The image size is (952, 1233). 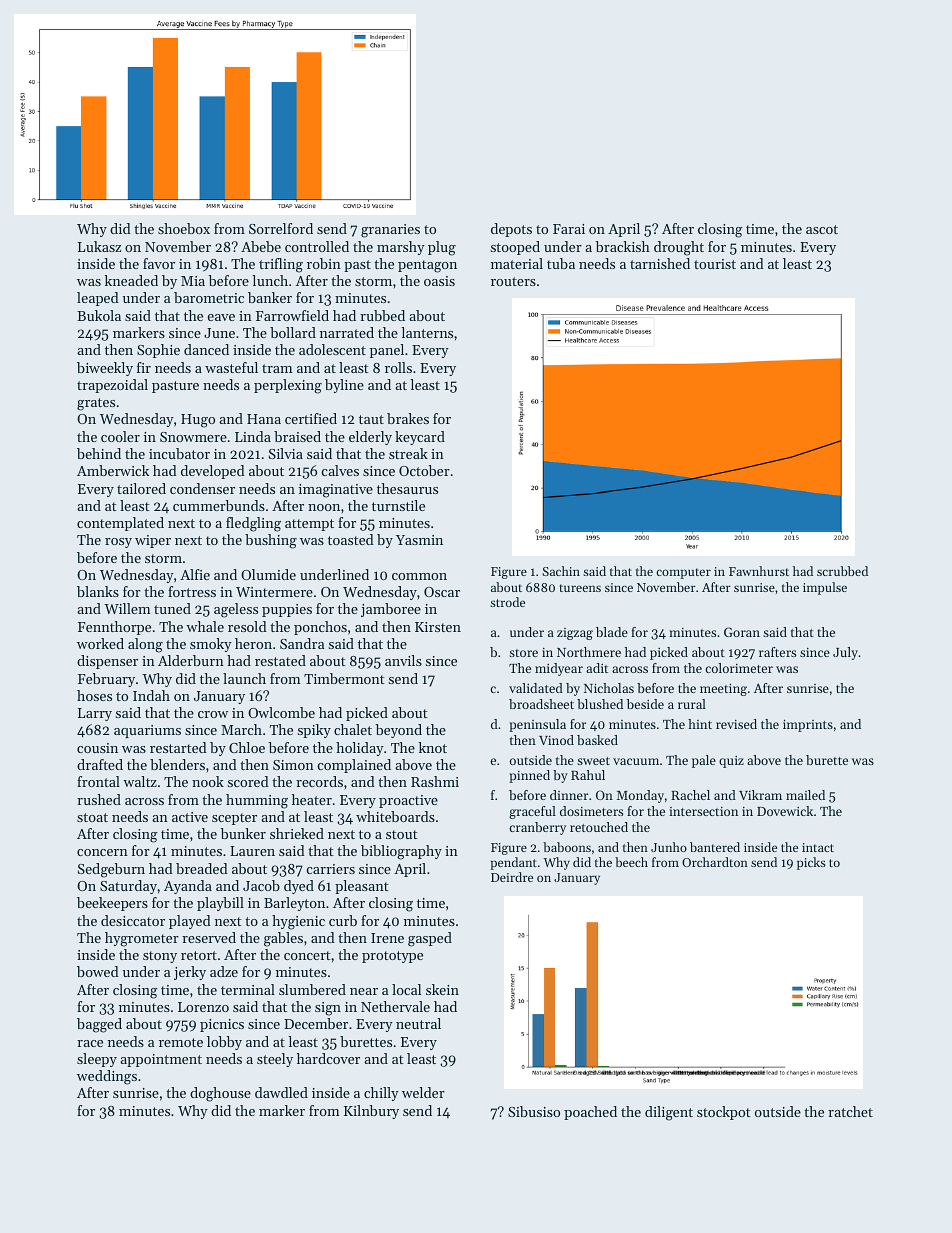 What do you see at coordinates (439, 281) in the screenshot?
I see `oasis` at bounding box center [439, 281].
